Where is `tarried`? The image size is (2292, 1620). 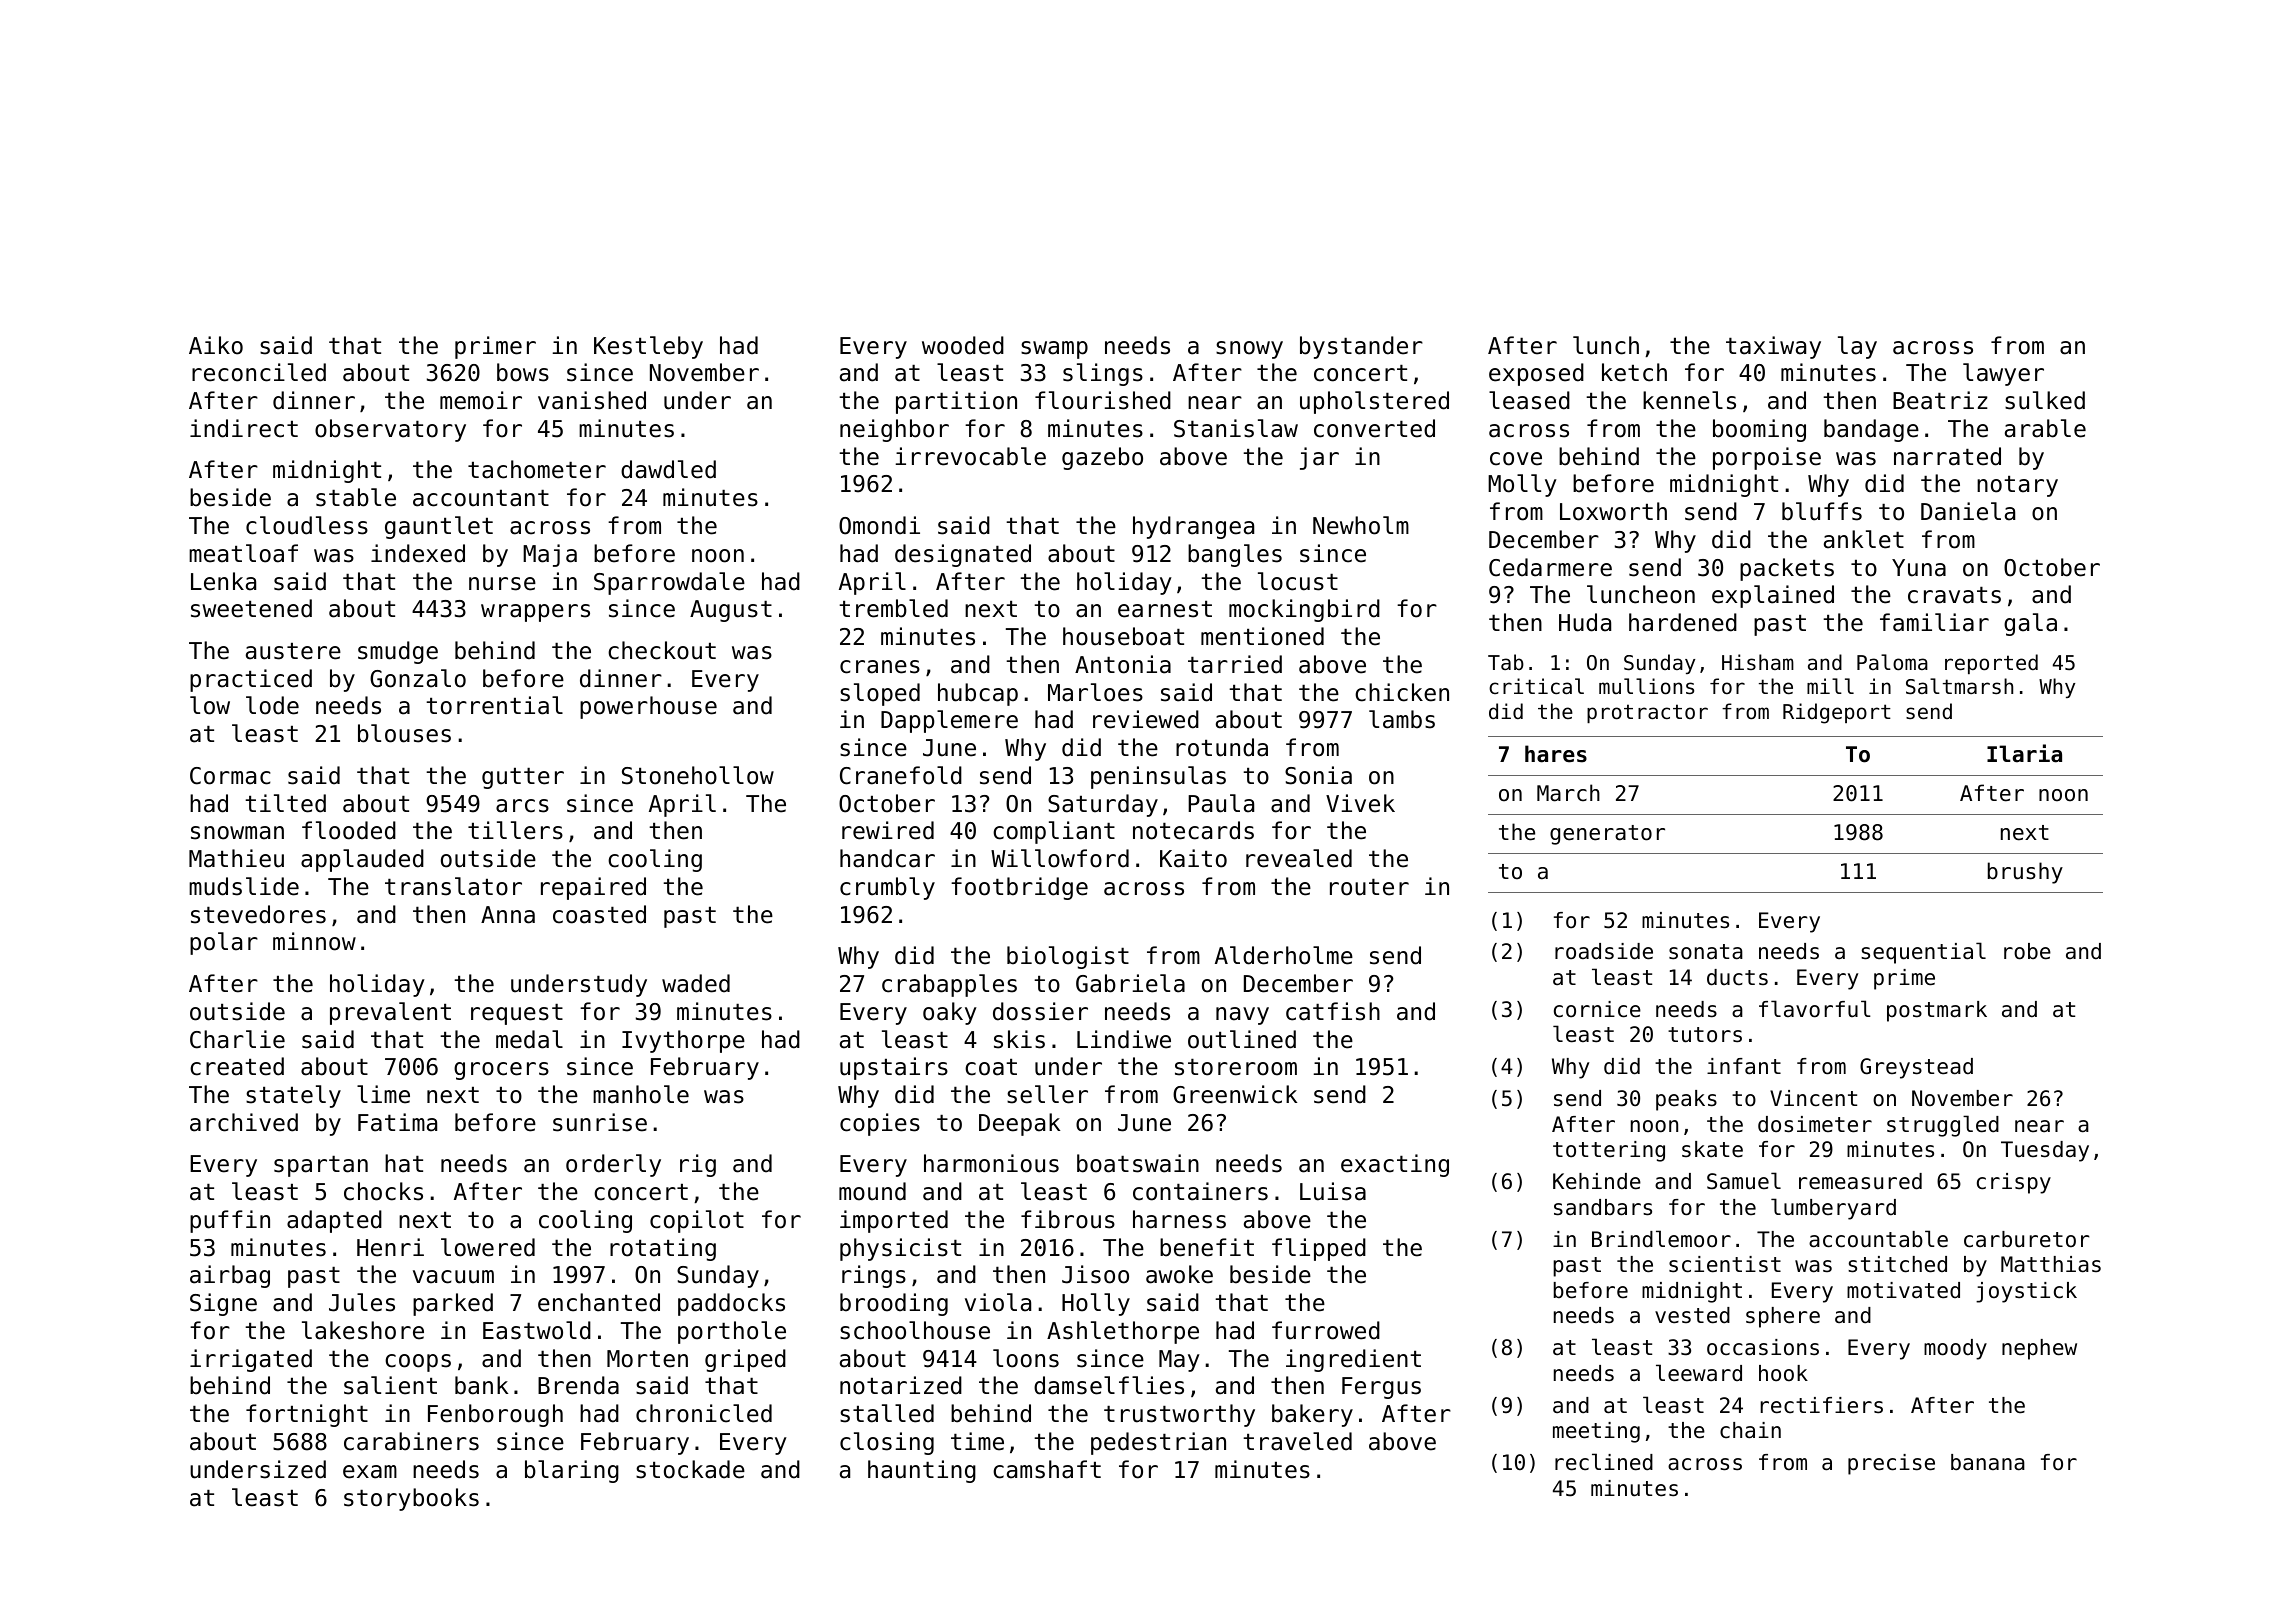
tarried is located at coordinates (1235, 664).
